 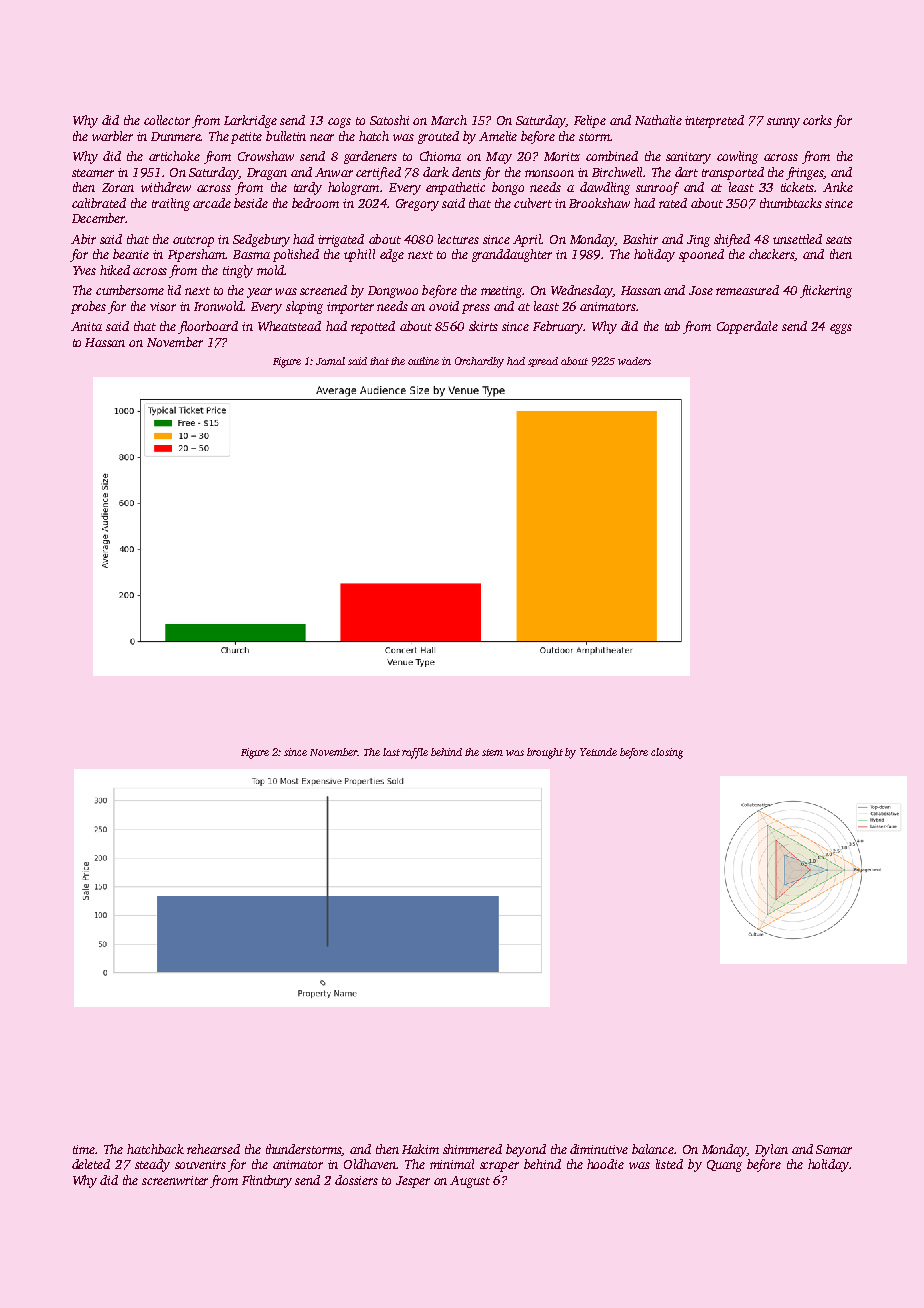 What do you see at coordinates (267, 174) in the document?
I see `Dragan` at bounding box center [267, 174].
